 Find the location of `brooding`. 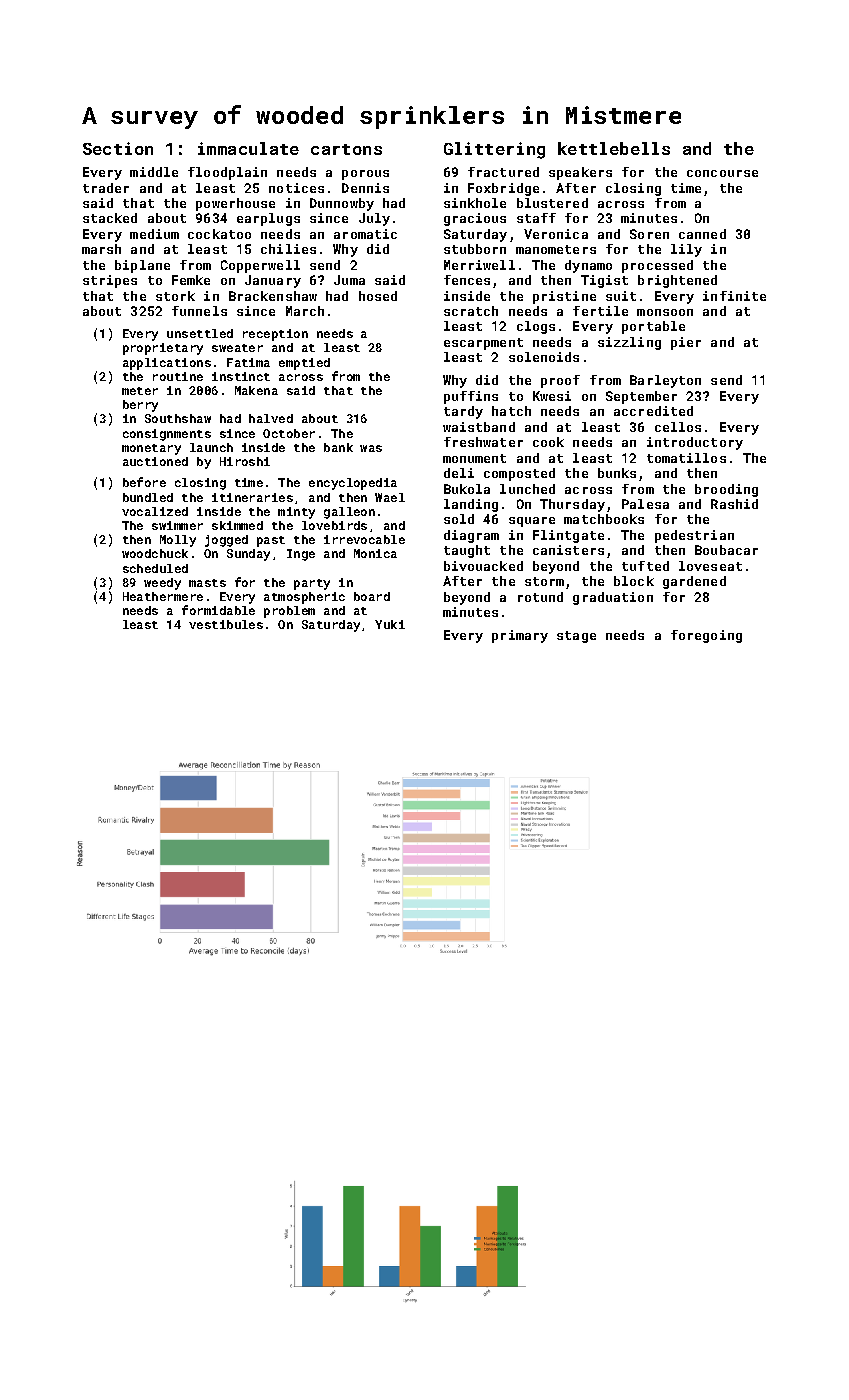

brooding is located at coordinates (726, 490).
